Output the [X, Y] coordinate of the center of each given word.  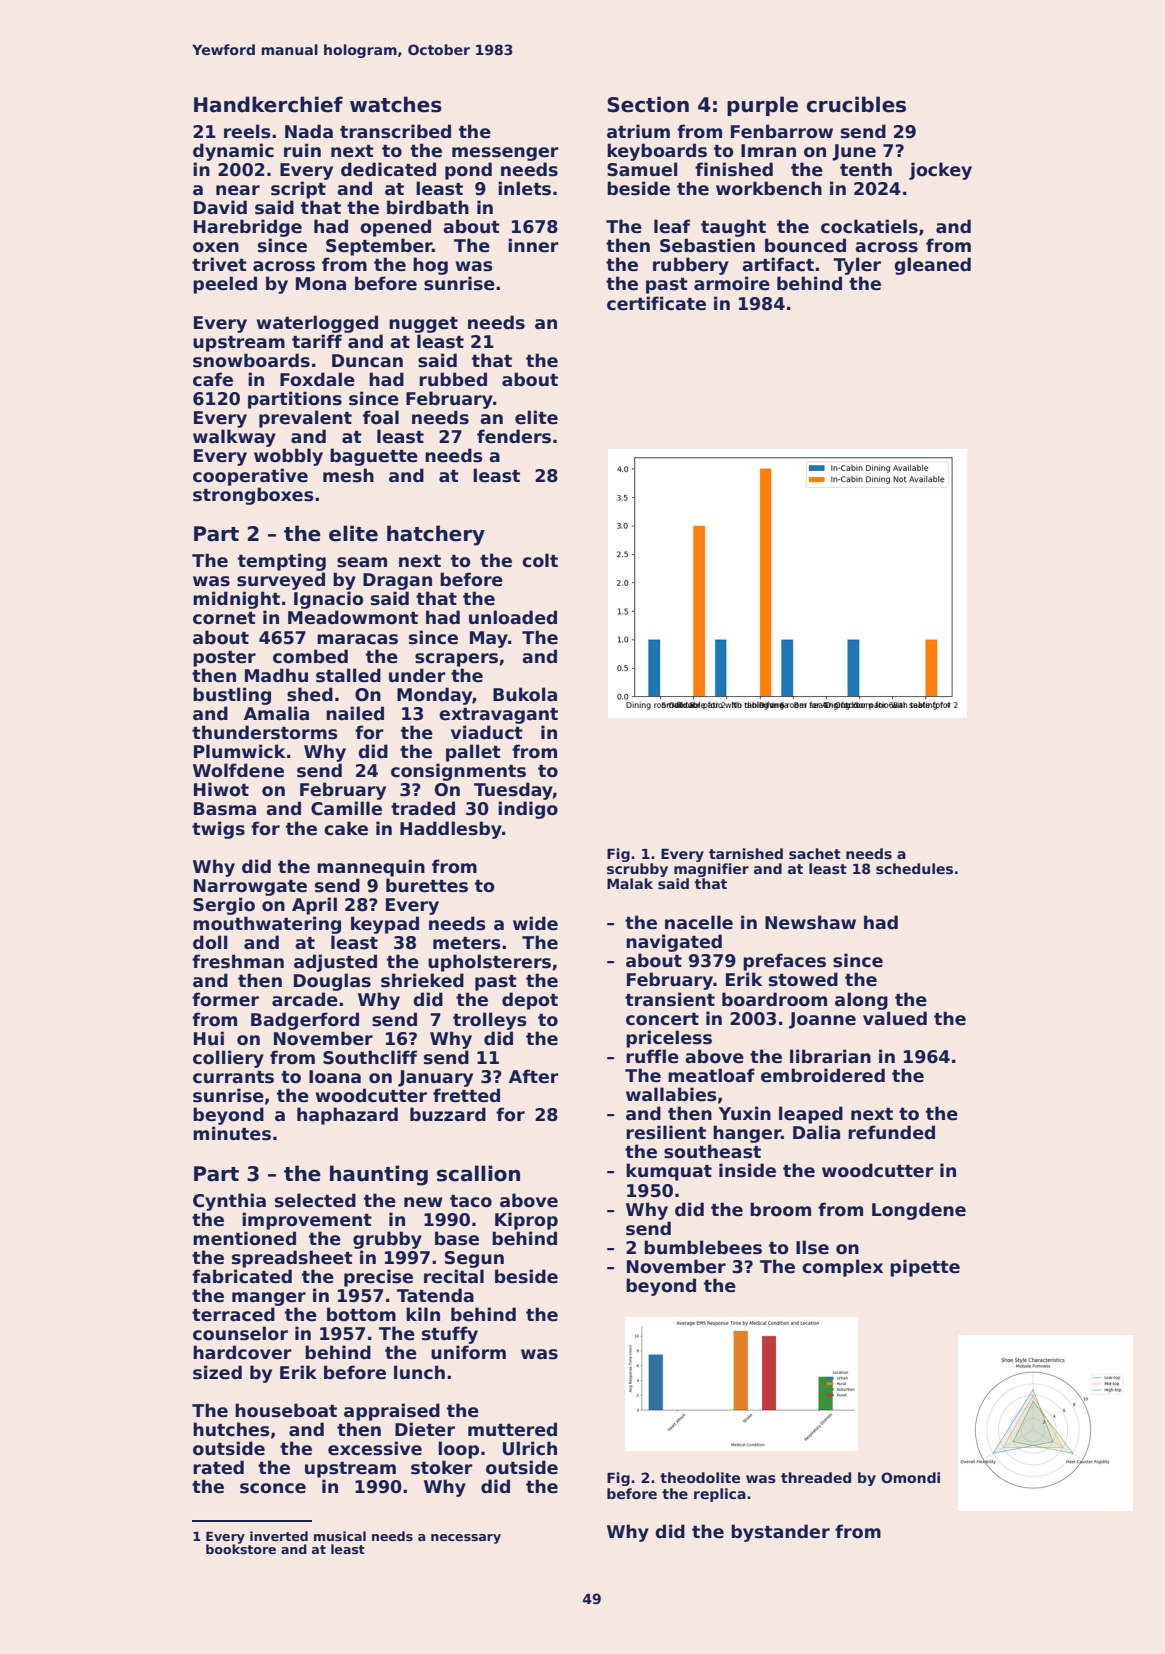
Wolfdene [238, 770]
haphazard [347, 1116]
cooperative [250, 477]
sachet [815, 853]
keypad [385, 925]
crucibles [856, 104]
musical [340, 1536]
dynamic [233, 152]
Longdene [919, 1211]
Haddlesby [451, 830]
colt [540, 560]
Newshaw [810, 922]
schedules [914, 868]
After [534, 1076]
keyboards [657, 152]
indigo [528, 810]
